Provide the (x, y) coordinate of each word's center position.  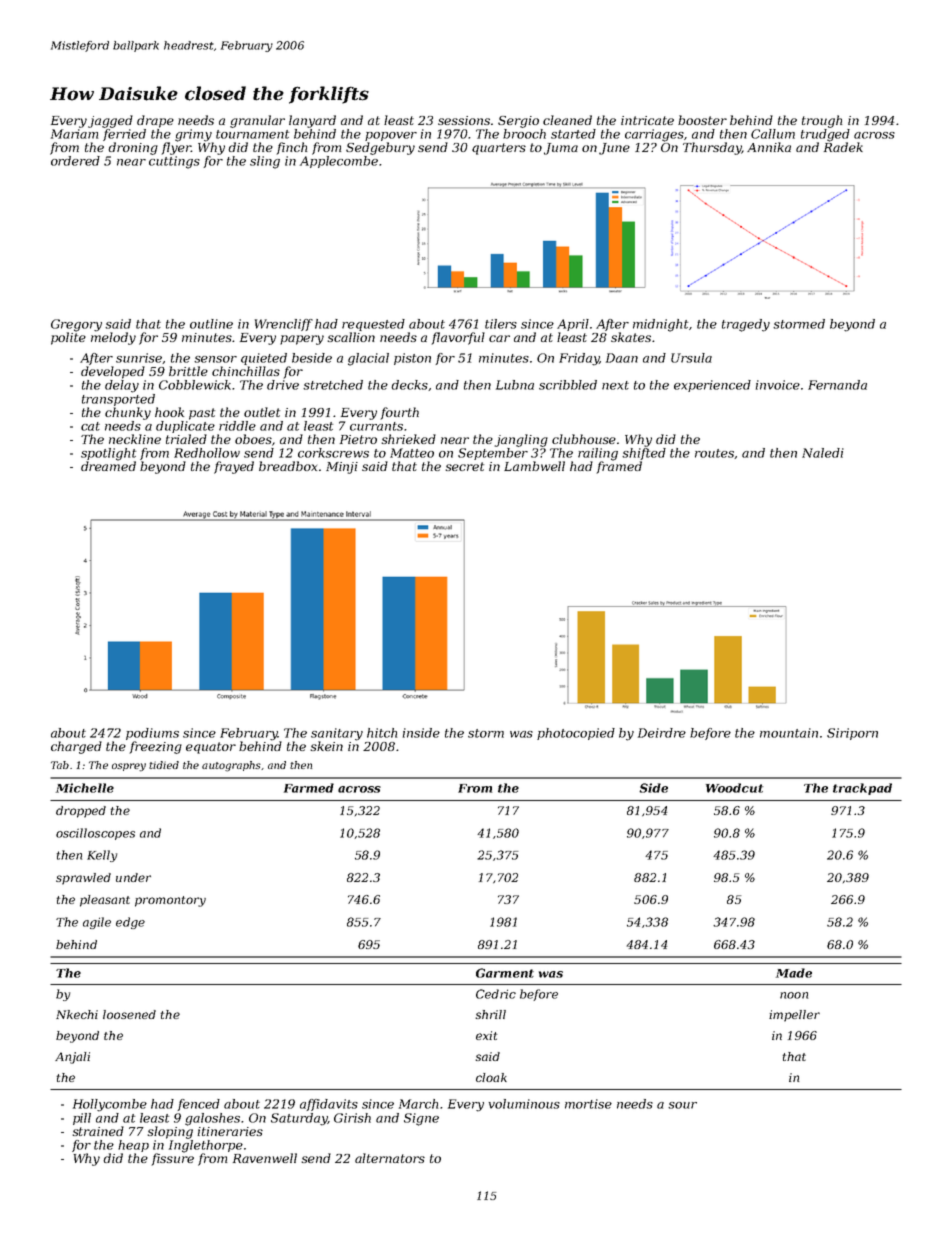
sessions (464, 120)
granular (257, 121)
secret (464, 466)
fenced (198, 1105)
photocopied (576, 734)
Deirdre (662, 733)
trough (822, 121)
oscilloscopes (95, 834)
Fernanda (837, 385)
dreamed (108, 466)
